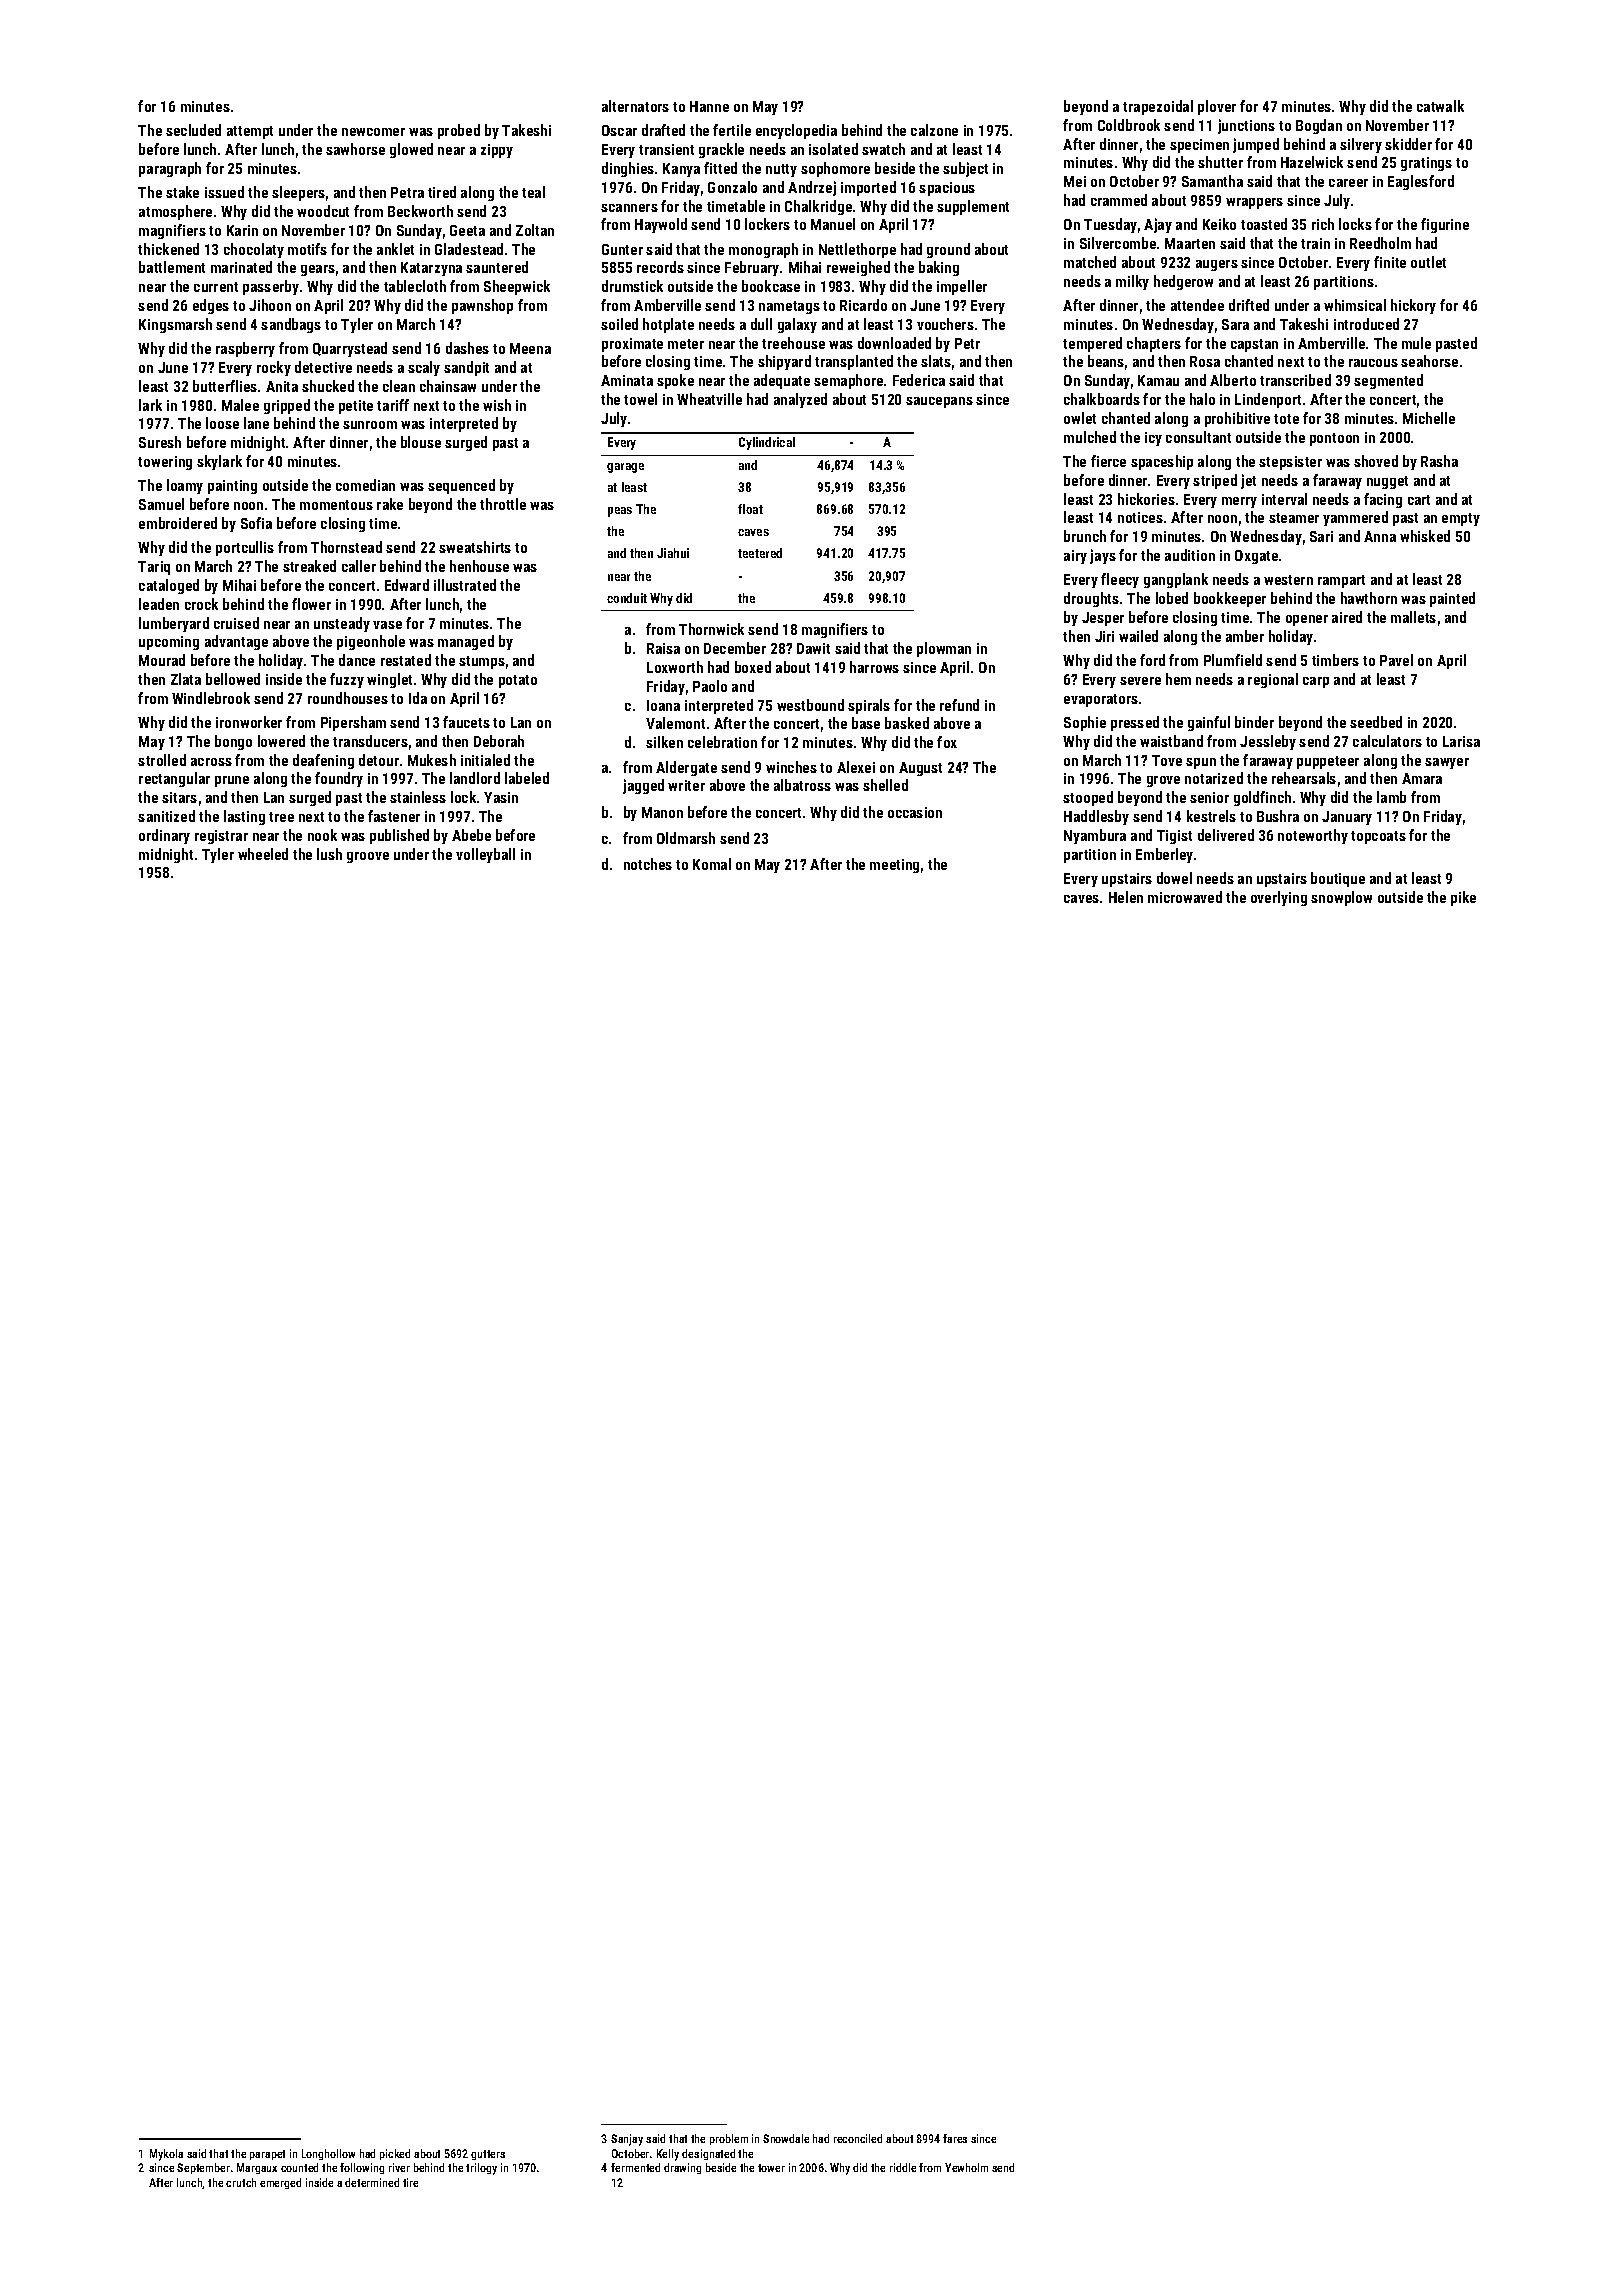 Image resolution: width=1620 pixels, height=2292 pixels. I want to click on meeting, so click(894, 866).
